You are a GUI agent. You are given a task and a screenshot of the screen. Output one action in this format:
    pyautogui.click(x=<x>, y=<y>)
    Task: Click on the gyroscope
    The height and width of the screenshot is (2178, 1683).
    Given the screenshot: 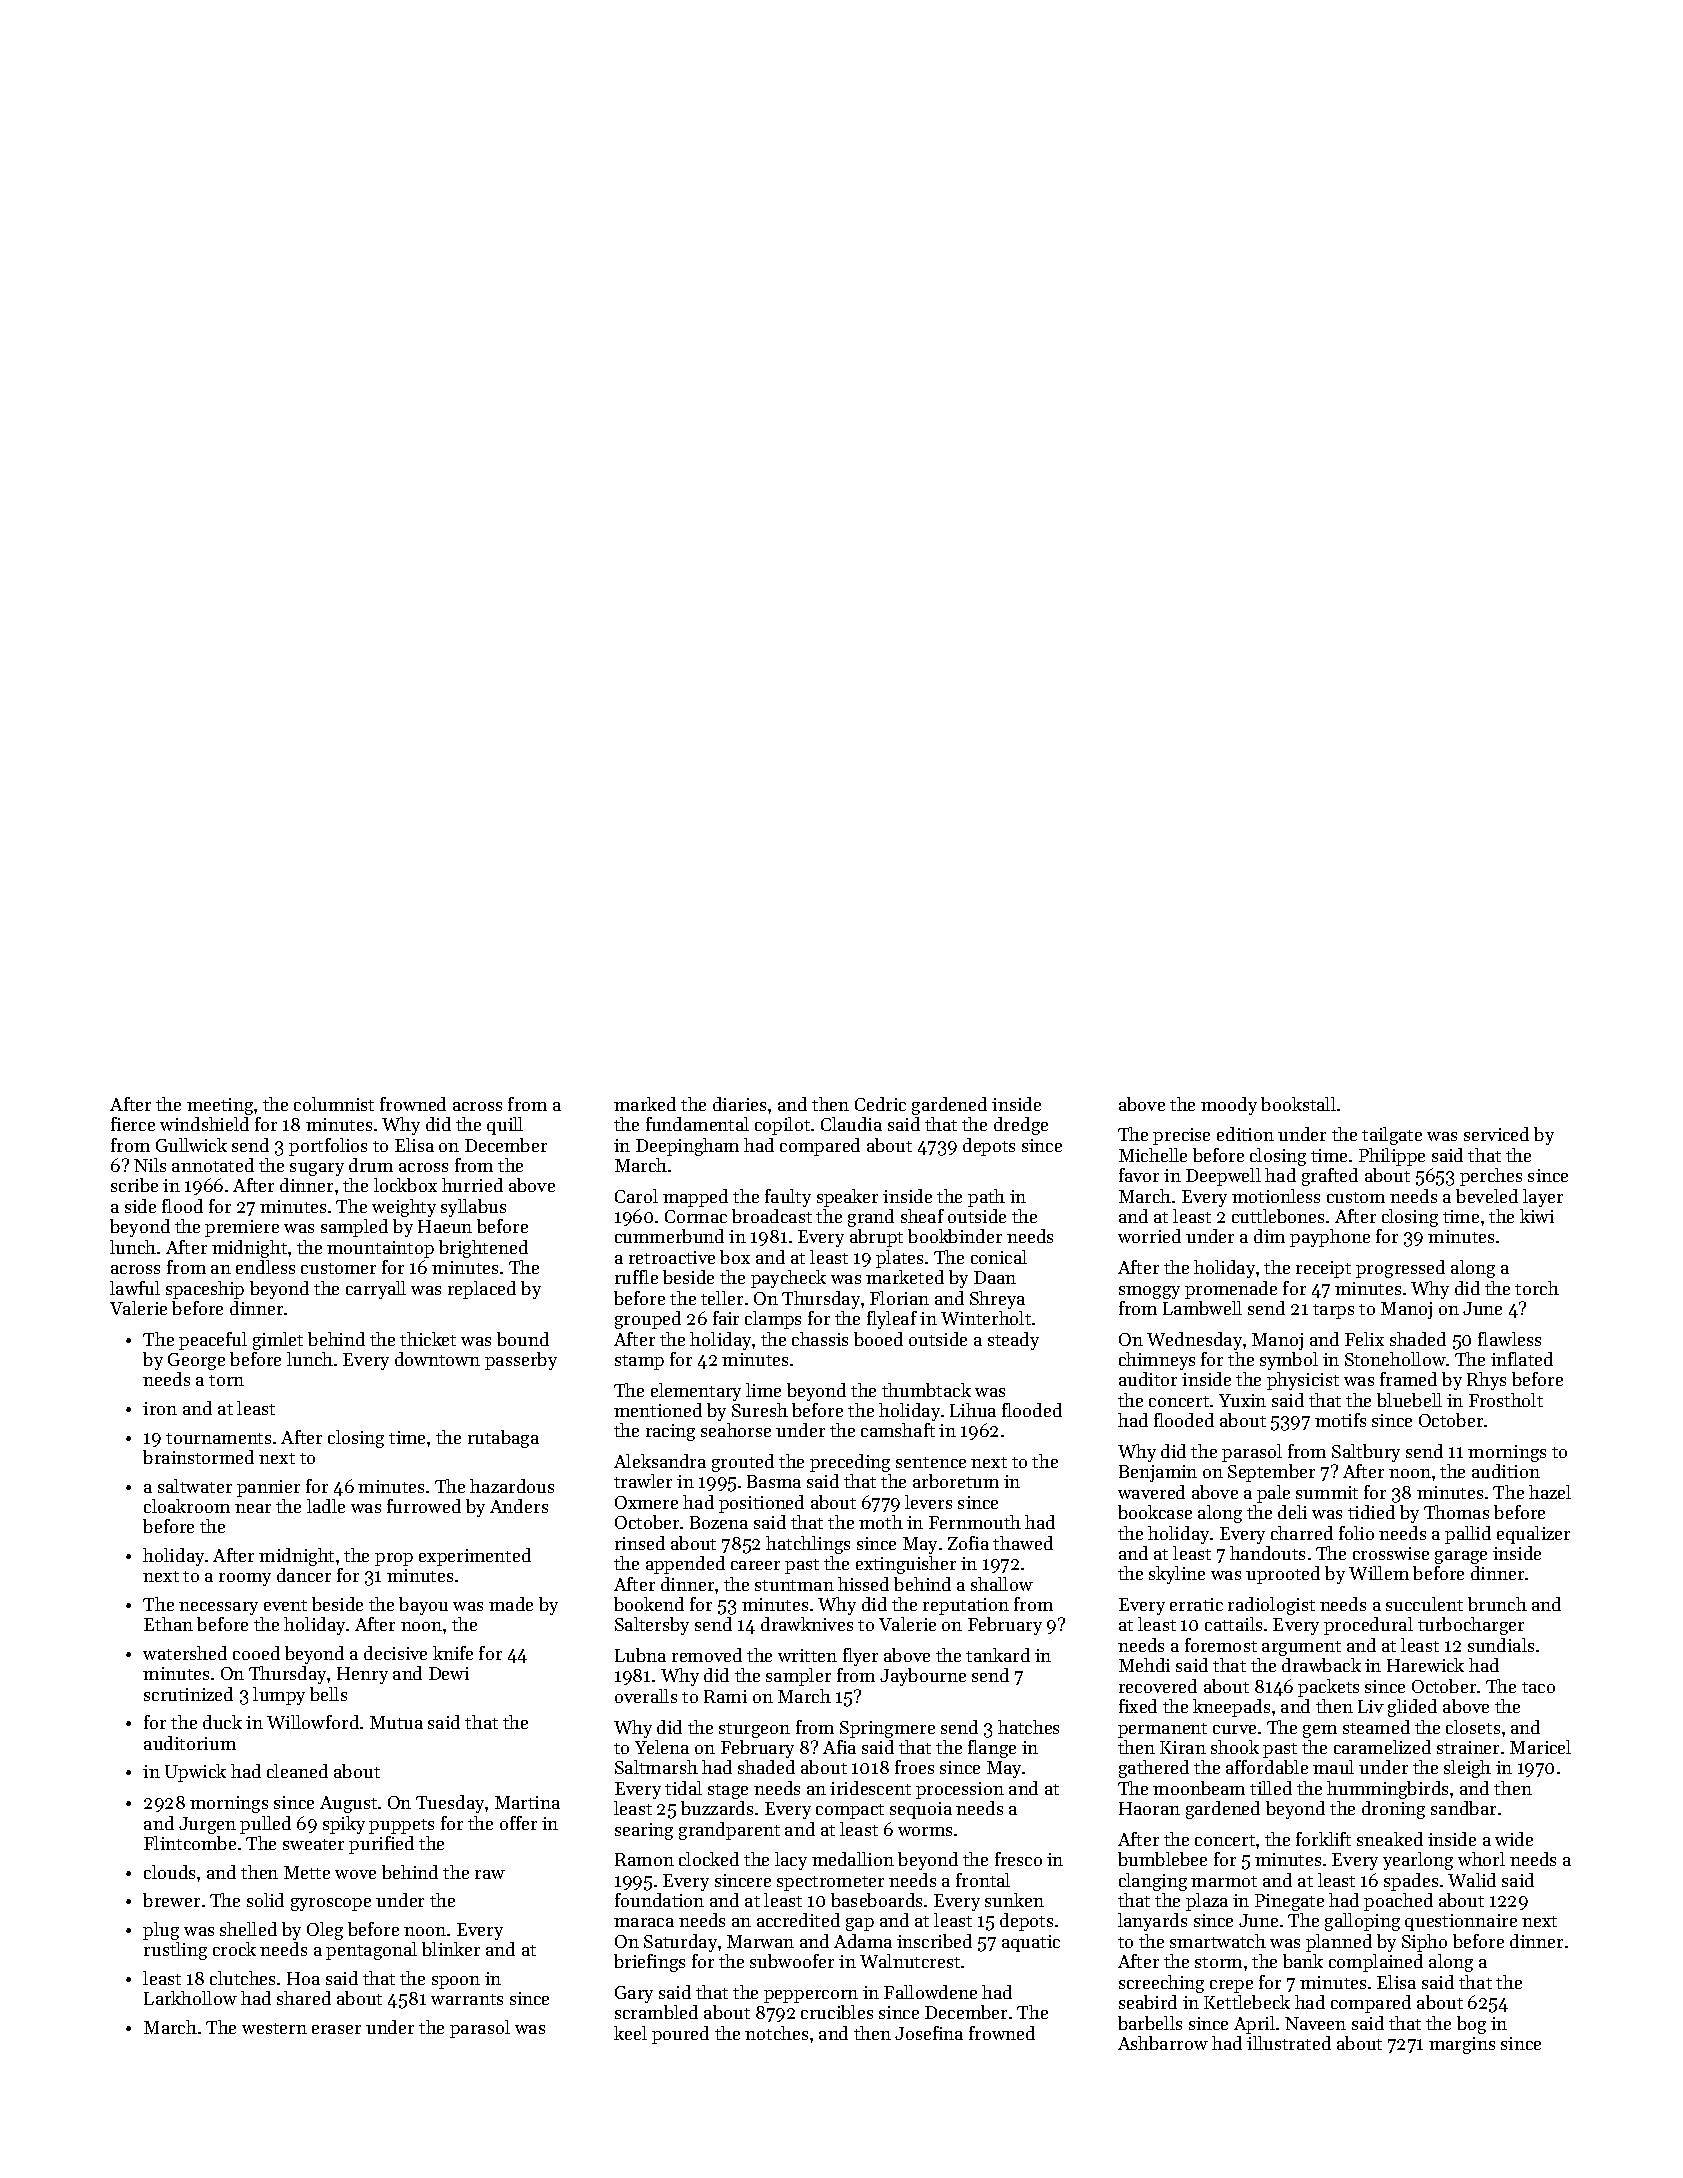 What is the action you would take?
    pyautogui.click(x=331, y=1904)
